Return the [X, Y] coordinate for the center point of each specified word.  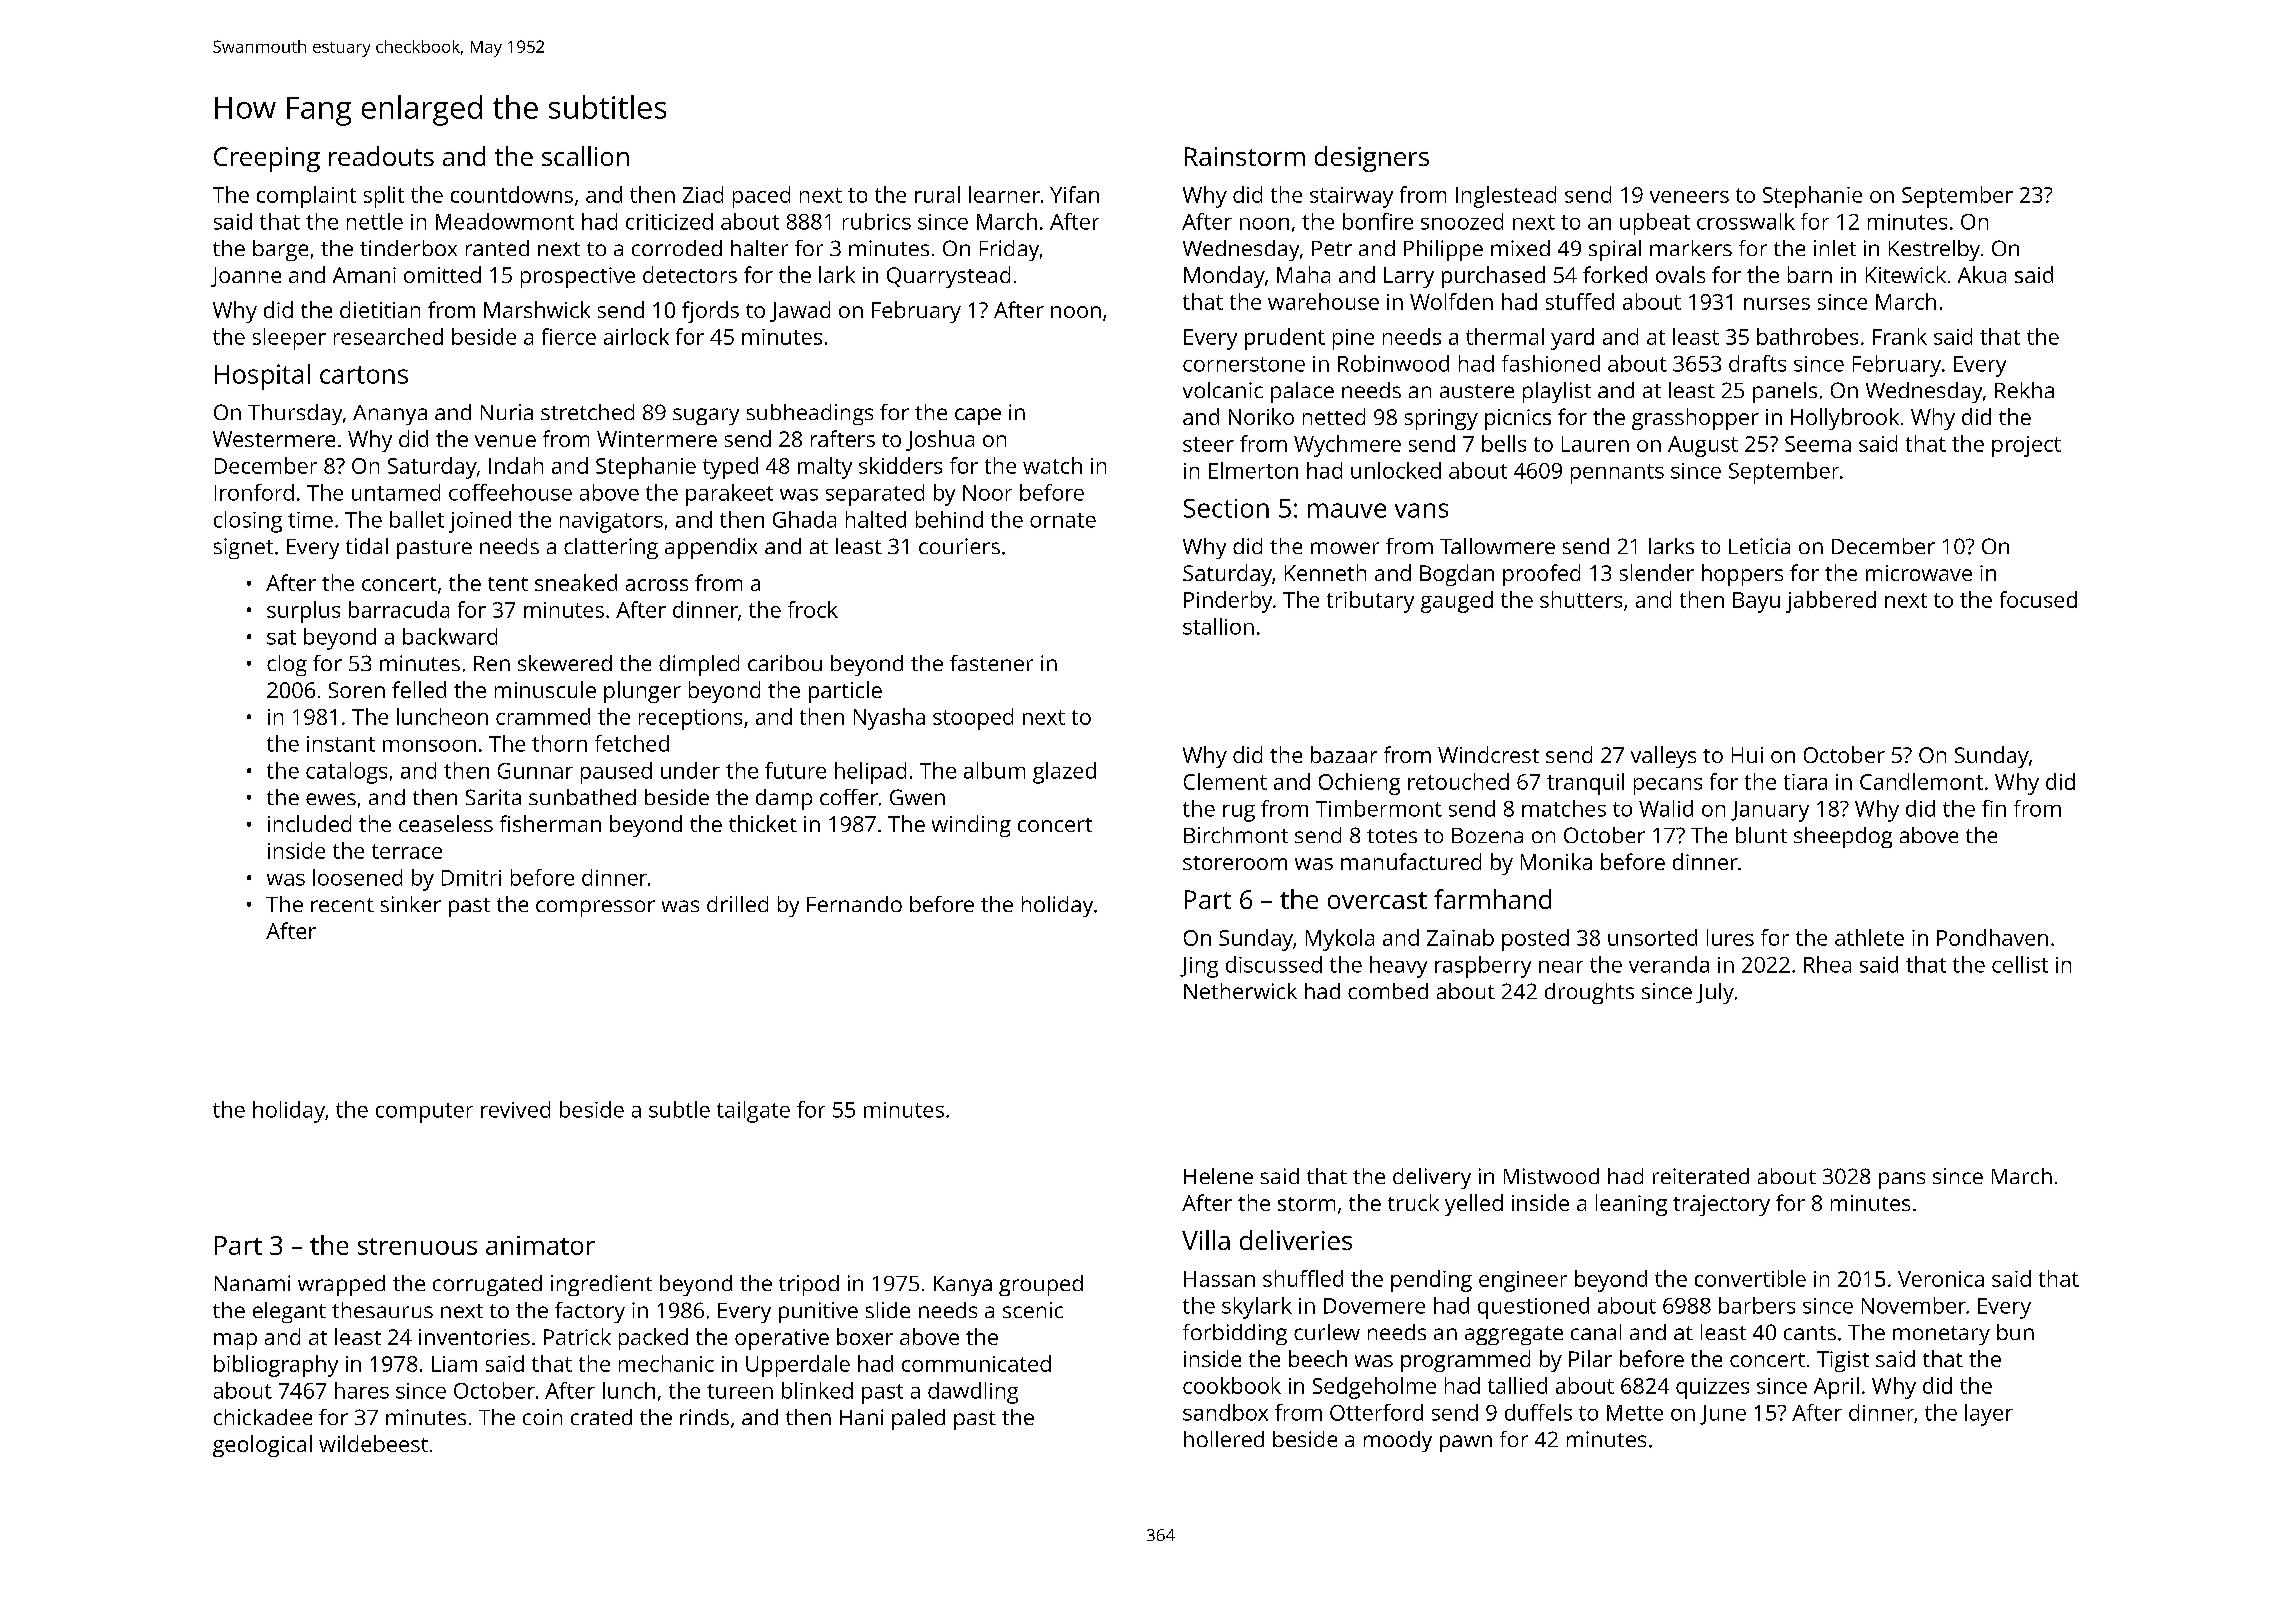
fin [1994, 808]
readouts [381, 156]
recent [342, 905]
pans [1902, 1180]
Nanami [252, 1283]
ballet [417, 519]
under [690, 770]
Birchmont [1236, 835]
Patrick [577, 1336]
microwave [1919, 573]
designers [1372, 159]
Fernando [854, 904]
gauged [1457, 602]
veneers [1689, 197]
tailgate [753, 1112]
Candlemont [1921, 781]
